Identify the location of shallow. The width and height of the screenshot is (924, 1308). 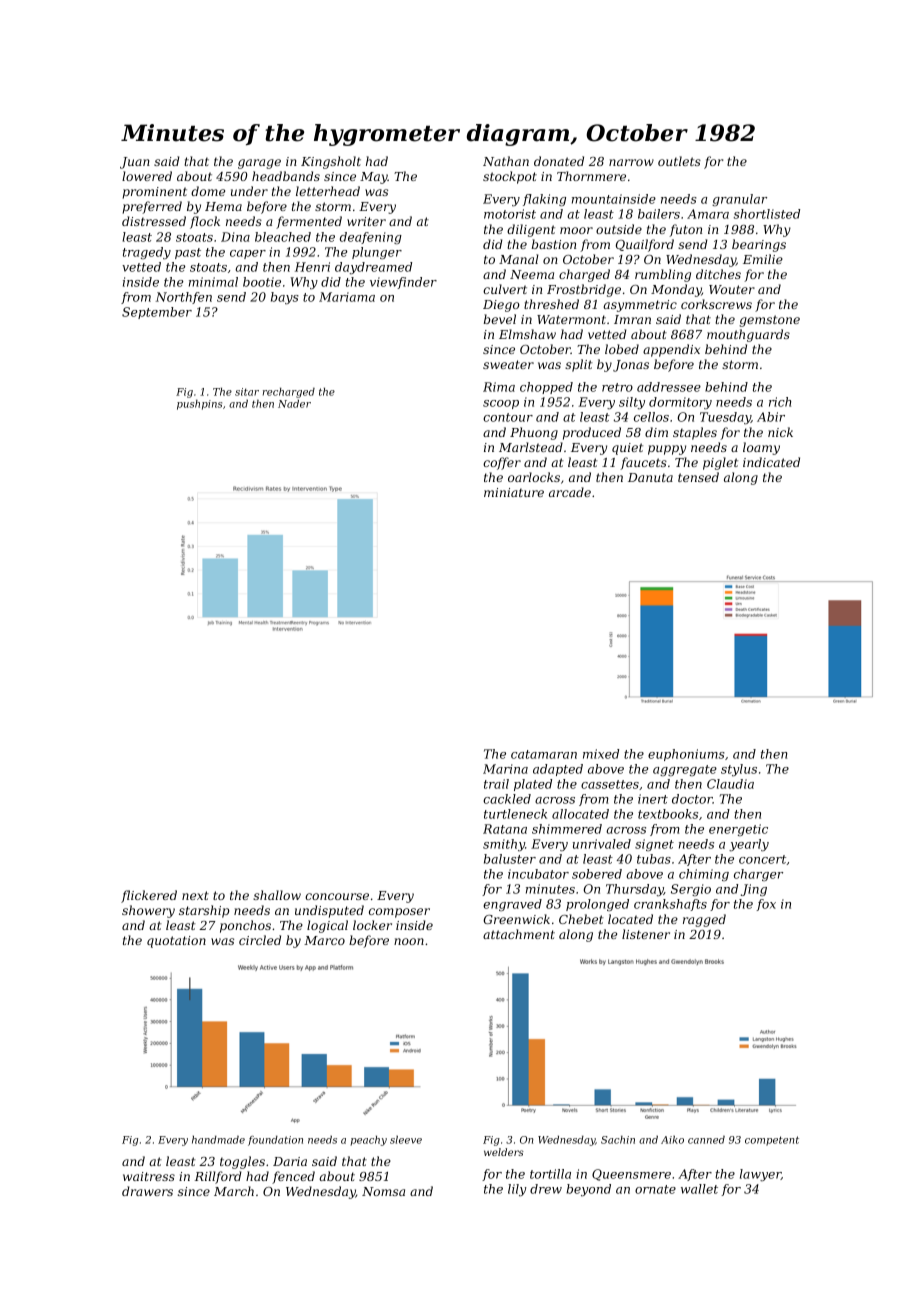
(277, 895).
